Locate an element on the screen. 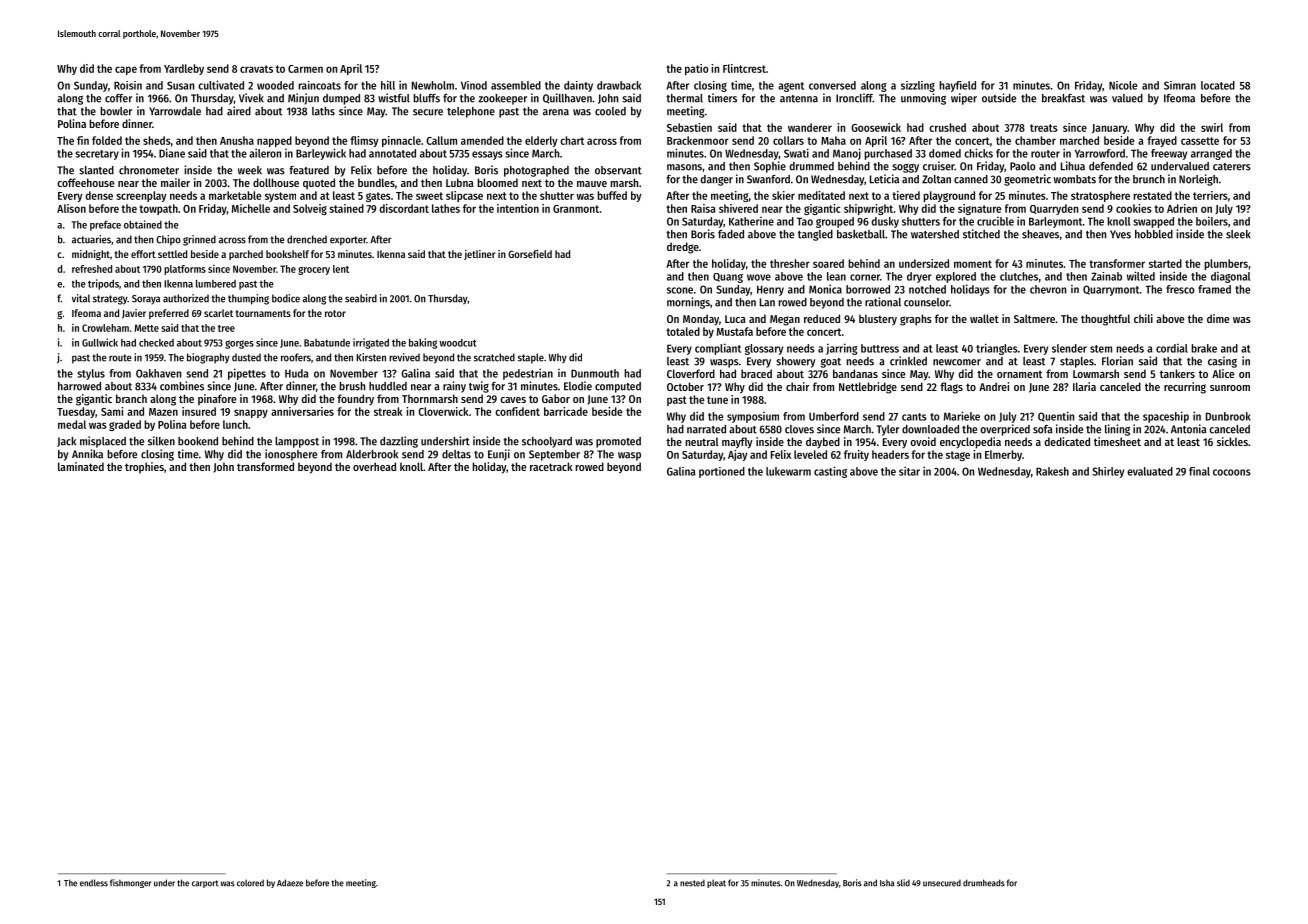 This screenshot has width=1308, height=924. overhead is located at coordinates (374, 466).
